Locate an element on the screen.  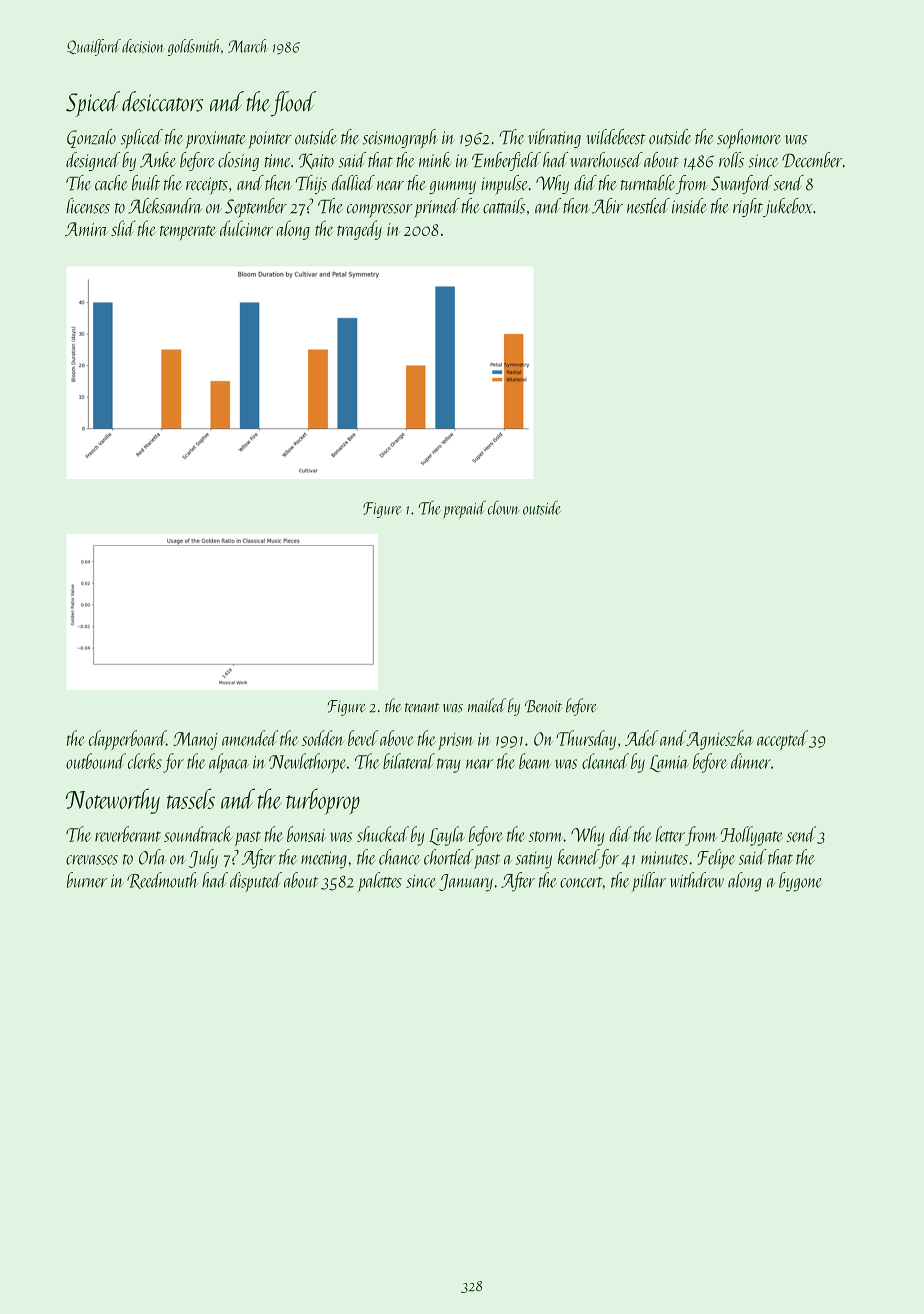
tenant is located at coordinates (422, 708).
